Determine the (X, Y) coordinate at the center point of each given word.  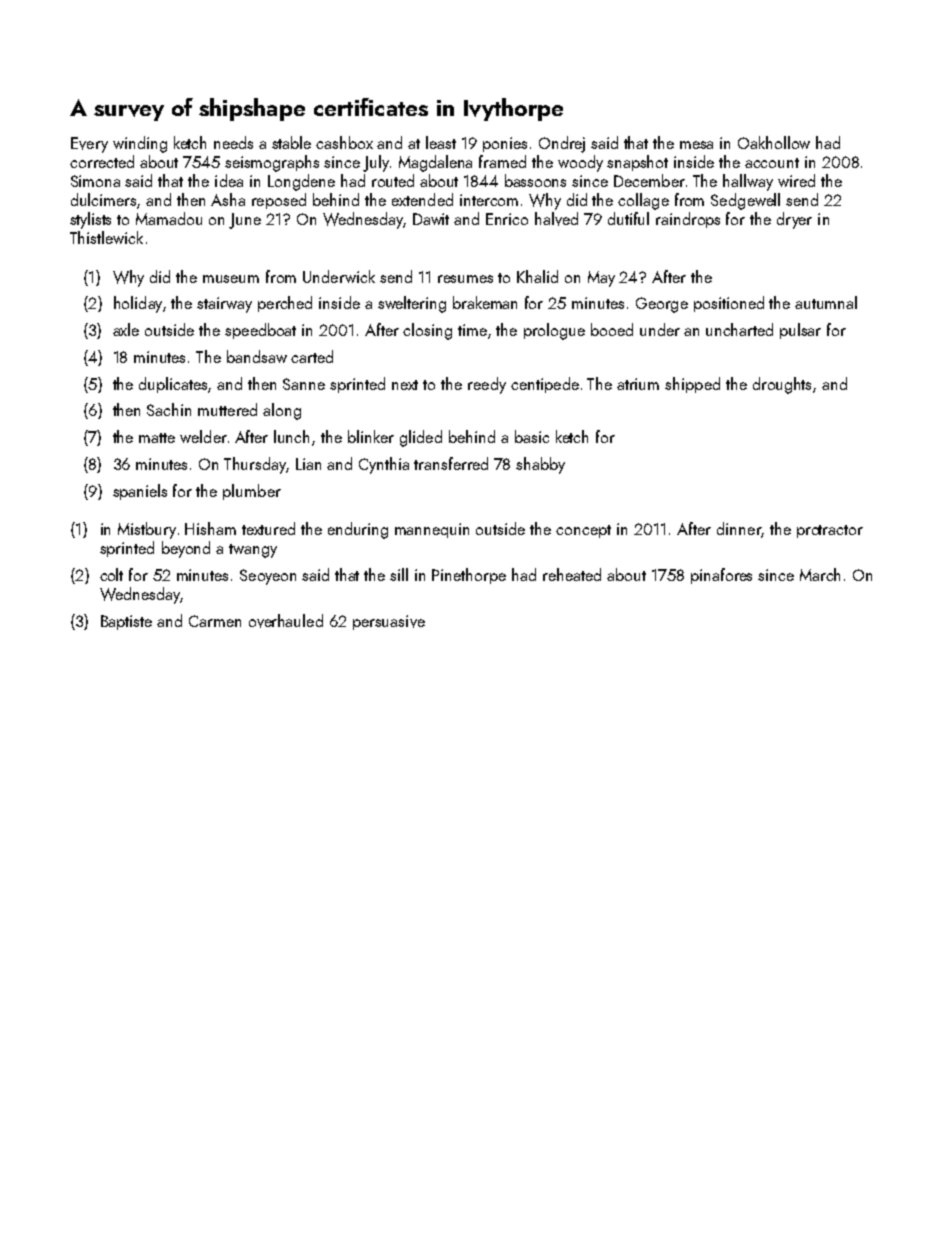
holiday (138, 304)
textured (268, 528)
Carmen (215, 621)
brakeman (485, 302)
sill (399, 574)
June (245, 221)
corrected (102, 161)
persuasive (389, 622)
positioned (729, 304)
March (820, 574)
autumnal (826, 302)
